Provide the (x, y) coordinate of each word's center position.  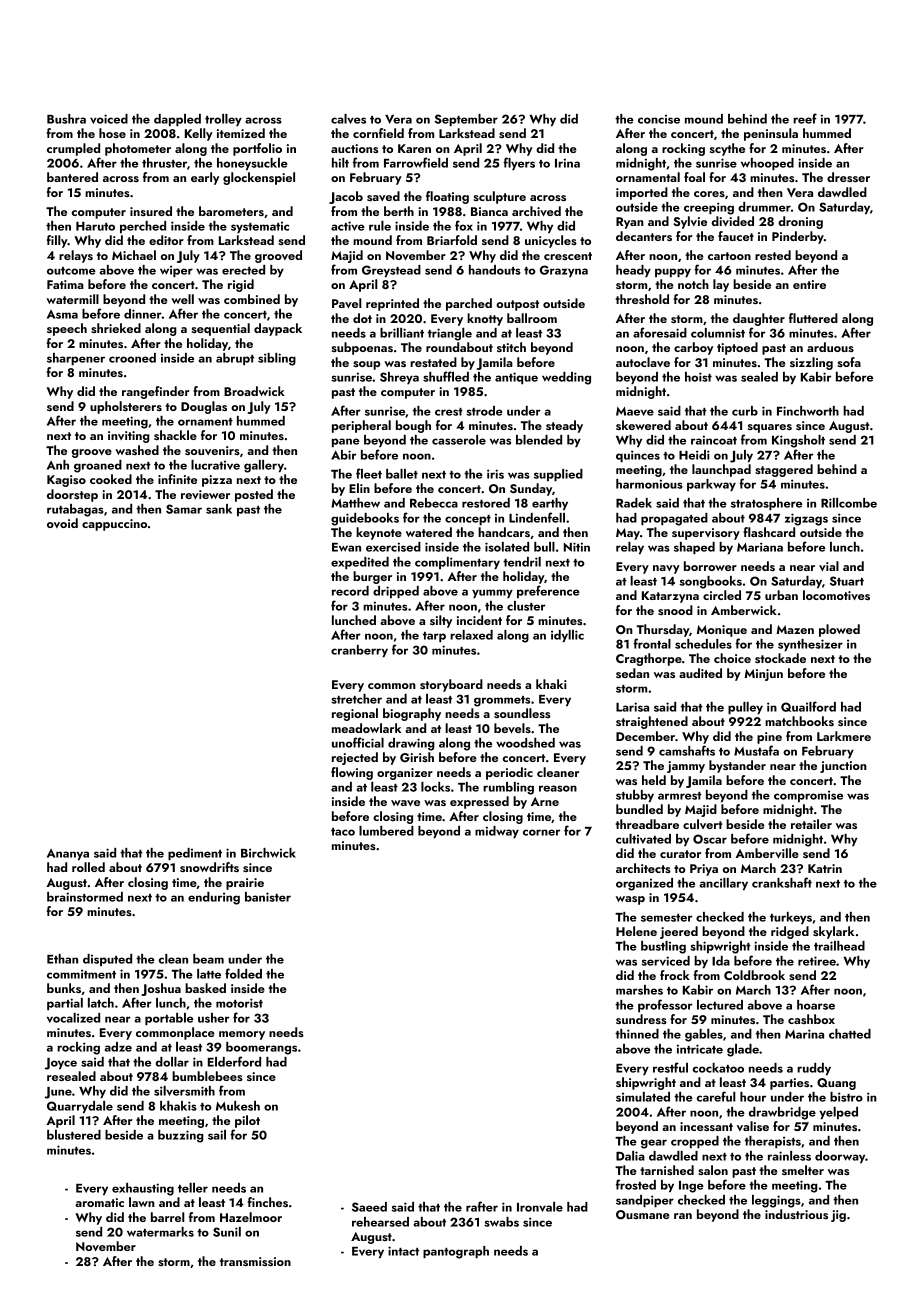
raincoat (714, 440)
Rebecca (434, 503)
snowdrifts (209, 867)
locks (435, 787)
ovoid (62, 523)
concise (659, 119)
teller (193, 1188)
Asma (62, 314)
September (466, 120)
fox (464, 225)
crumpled (73, 149)
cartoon (729, 256)
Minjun (763, 675)
